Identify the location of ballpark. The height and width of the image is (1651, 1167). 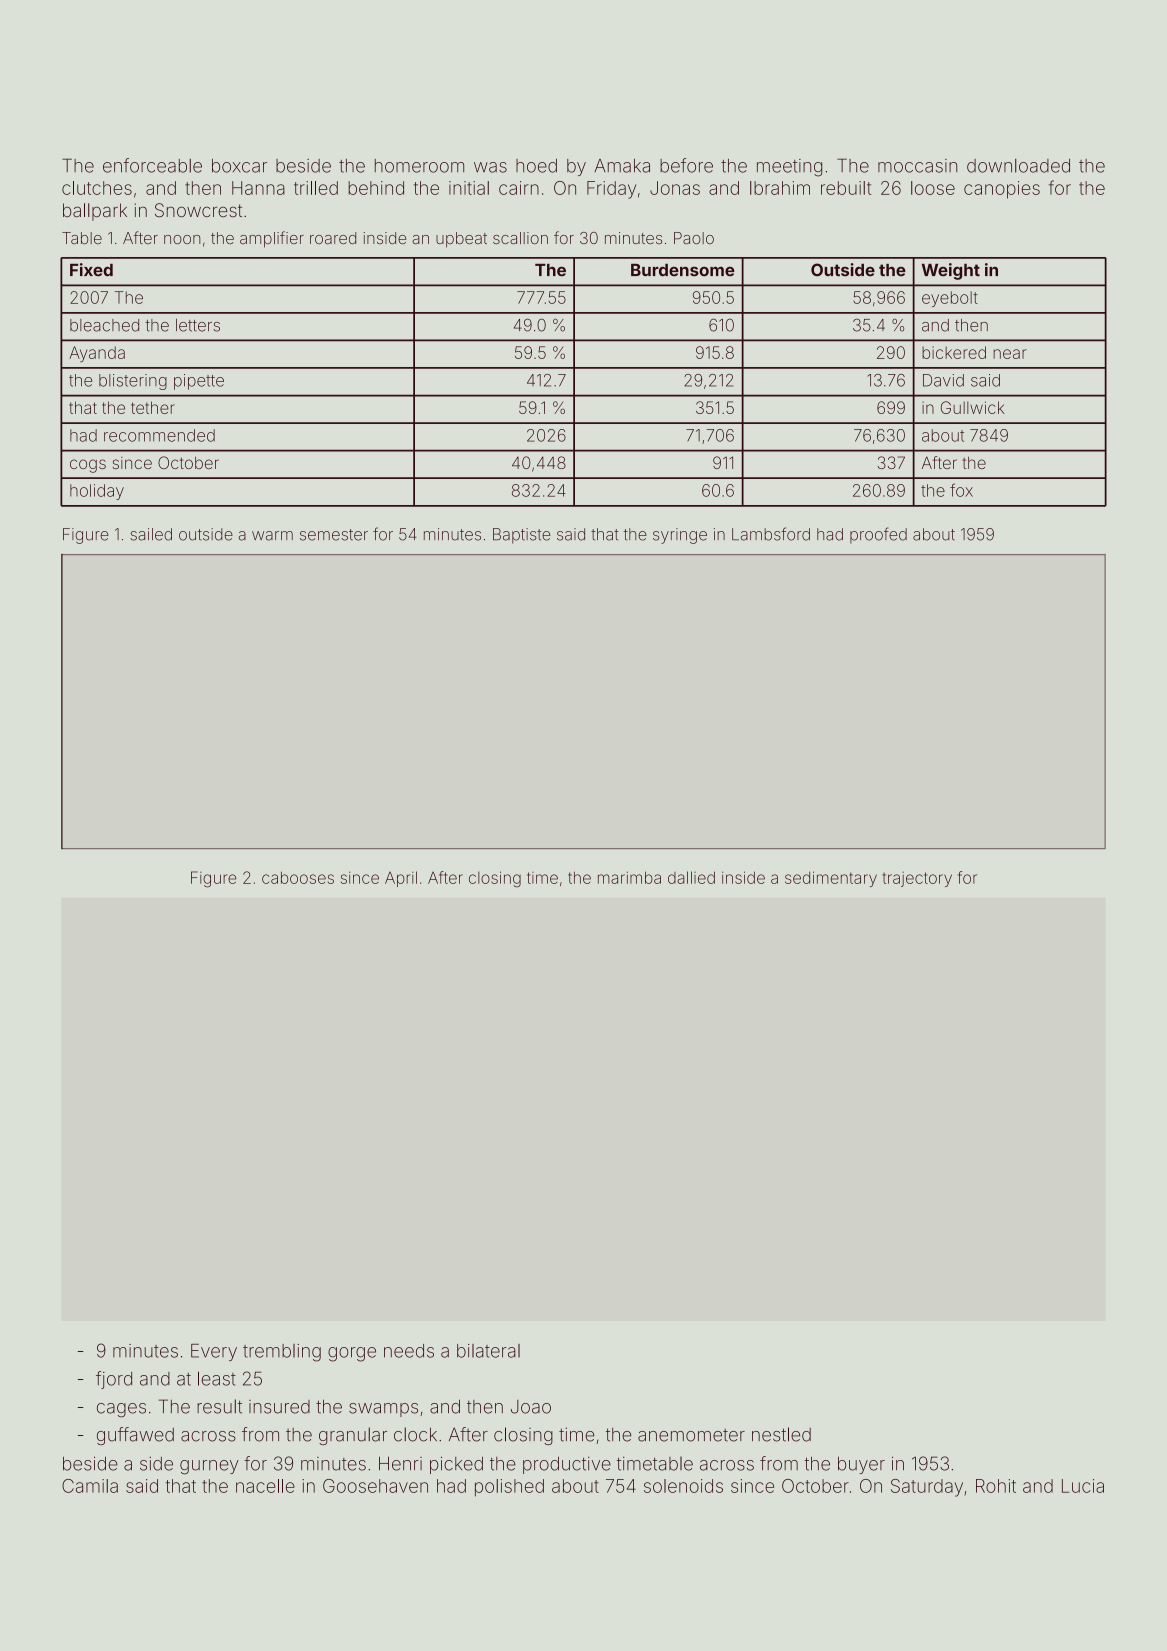
(95, 212).
